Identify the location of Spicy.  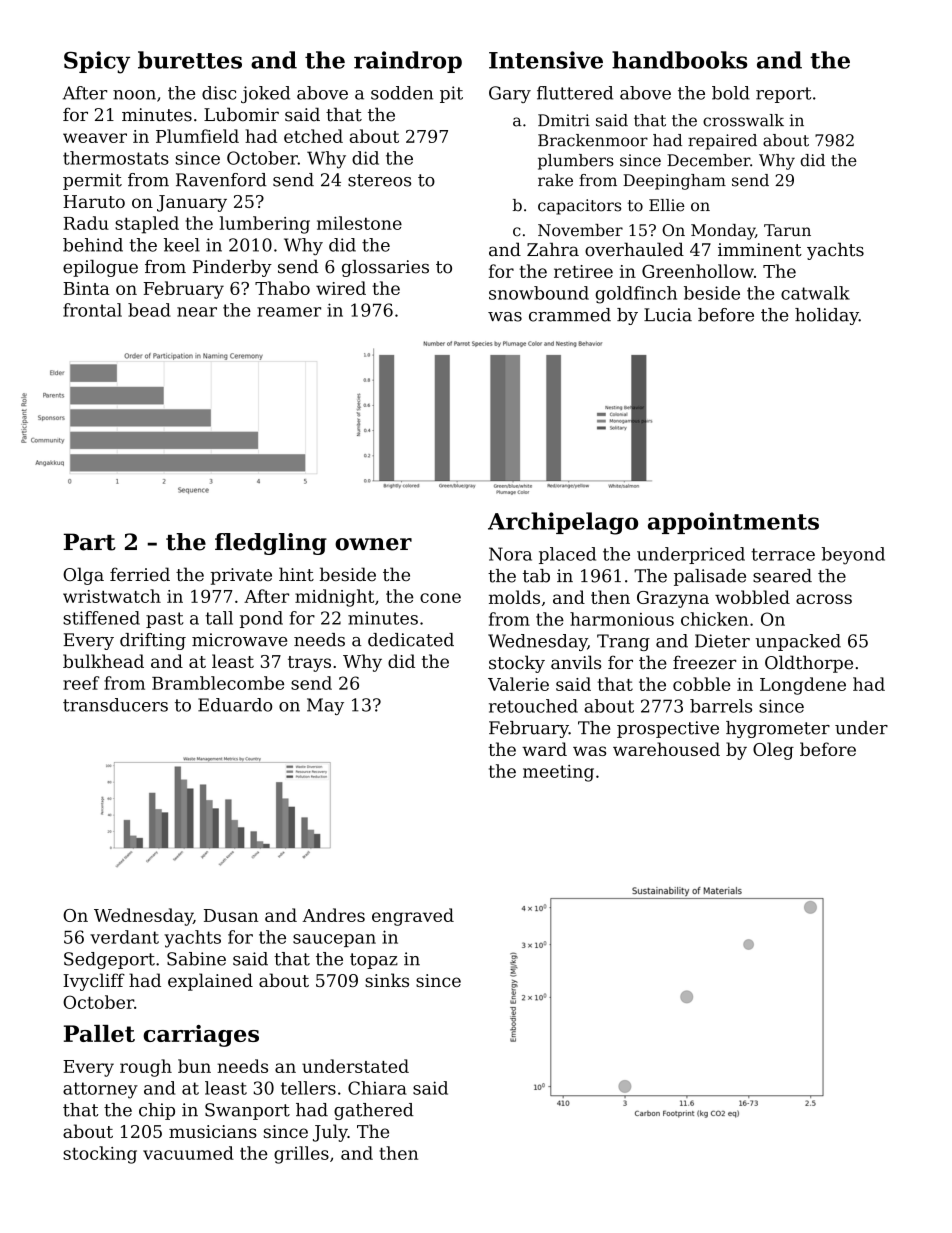
(97, 62).
